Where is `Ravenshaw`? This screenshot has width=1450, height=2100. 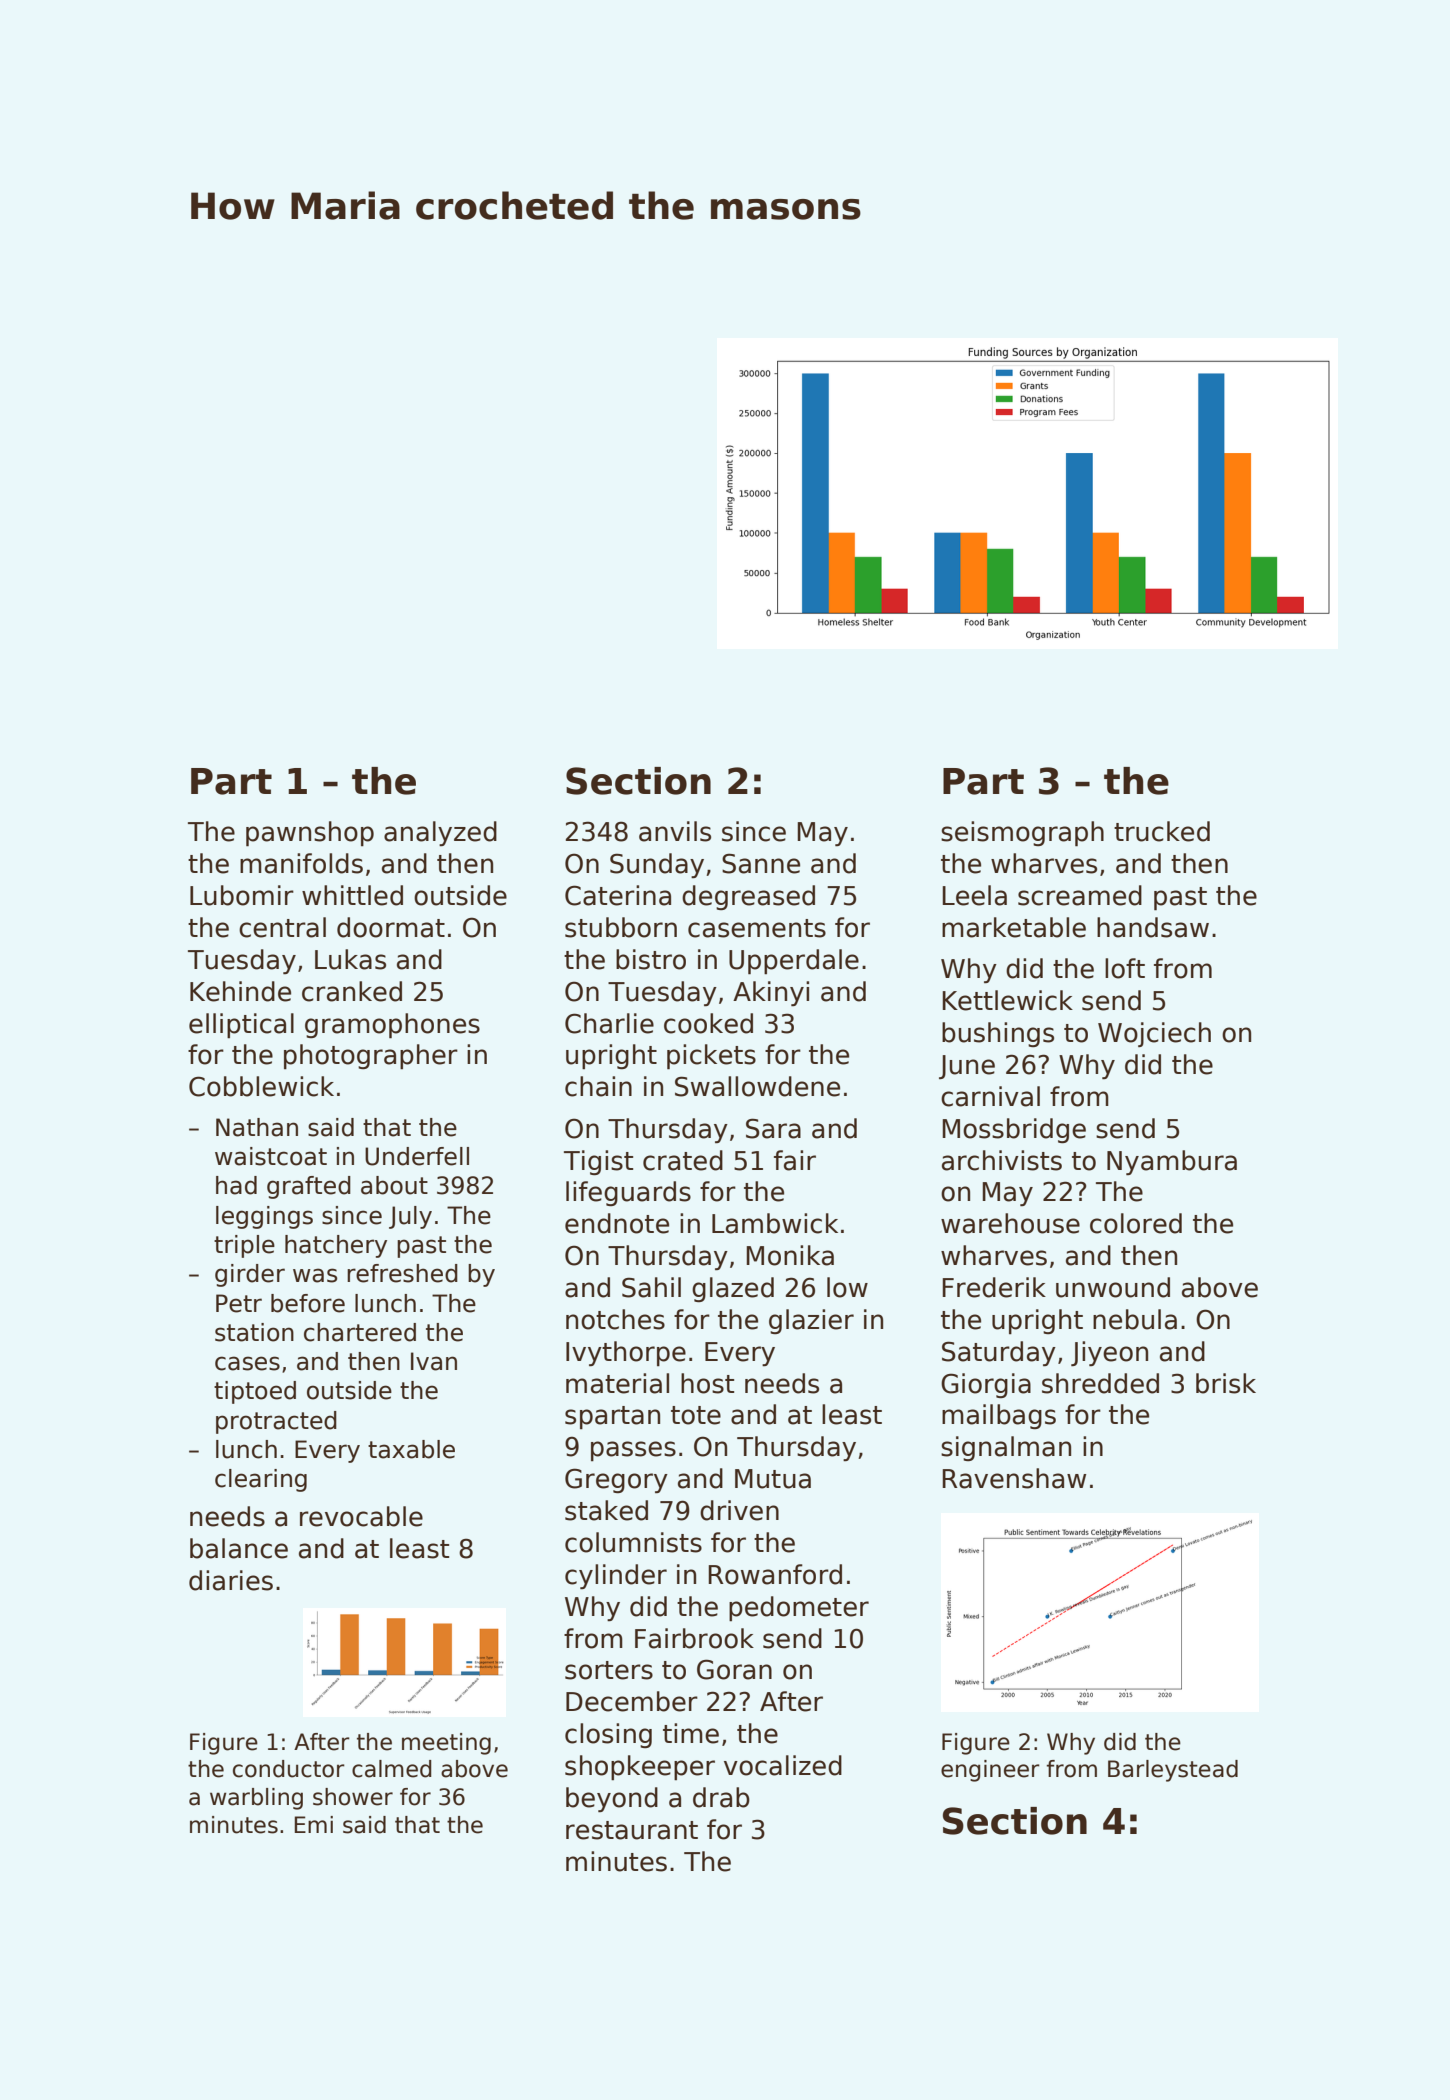 Ravenshaw is located at coordinates (1014, 1478).
